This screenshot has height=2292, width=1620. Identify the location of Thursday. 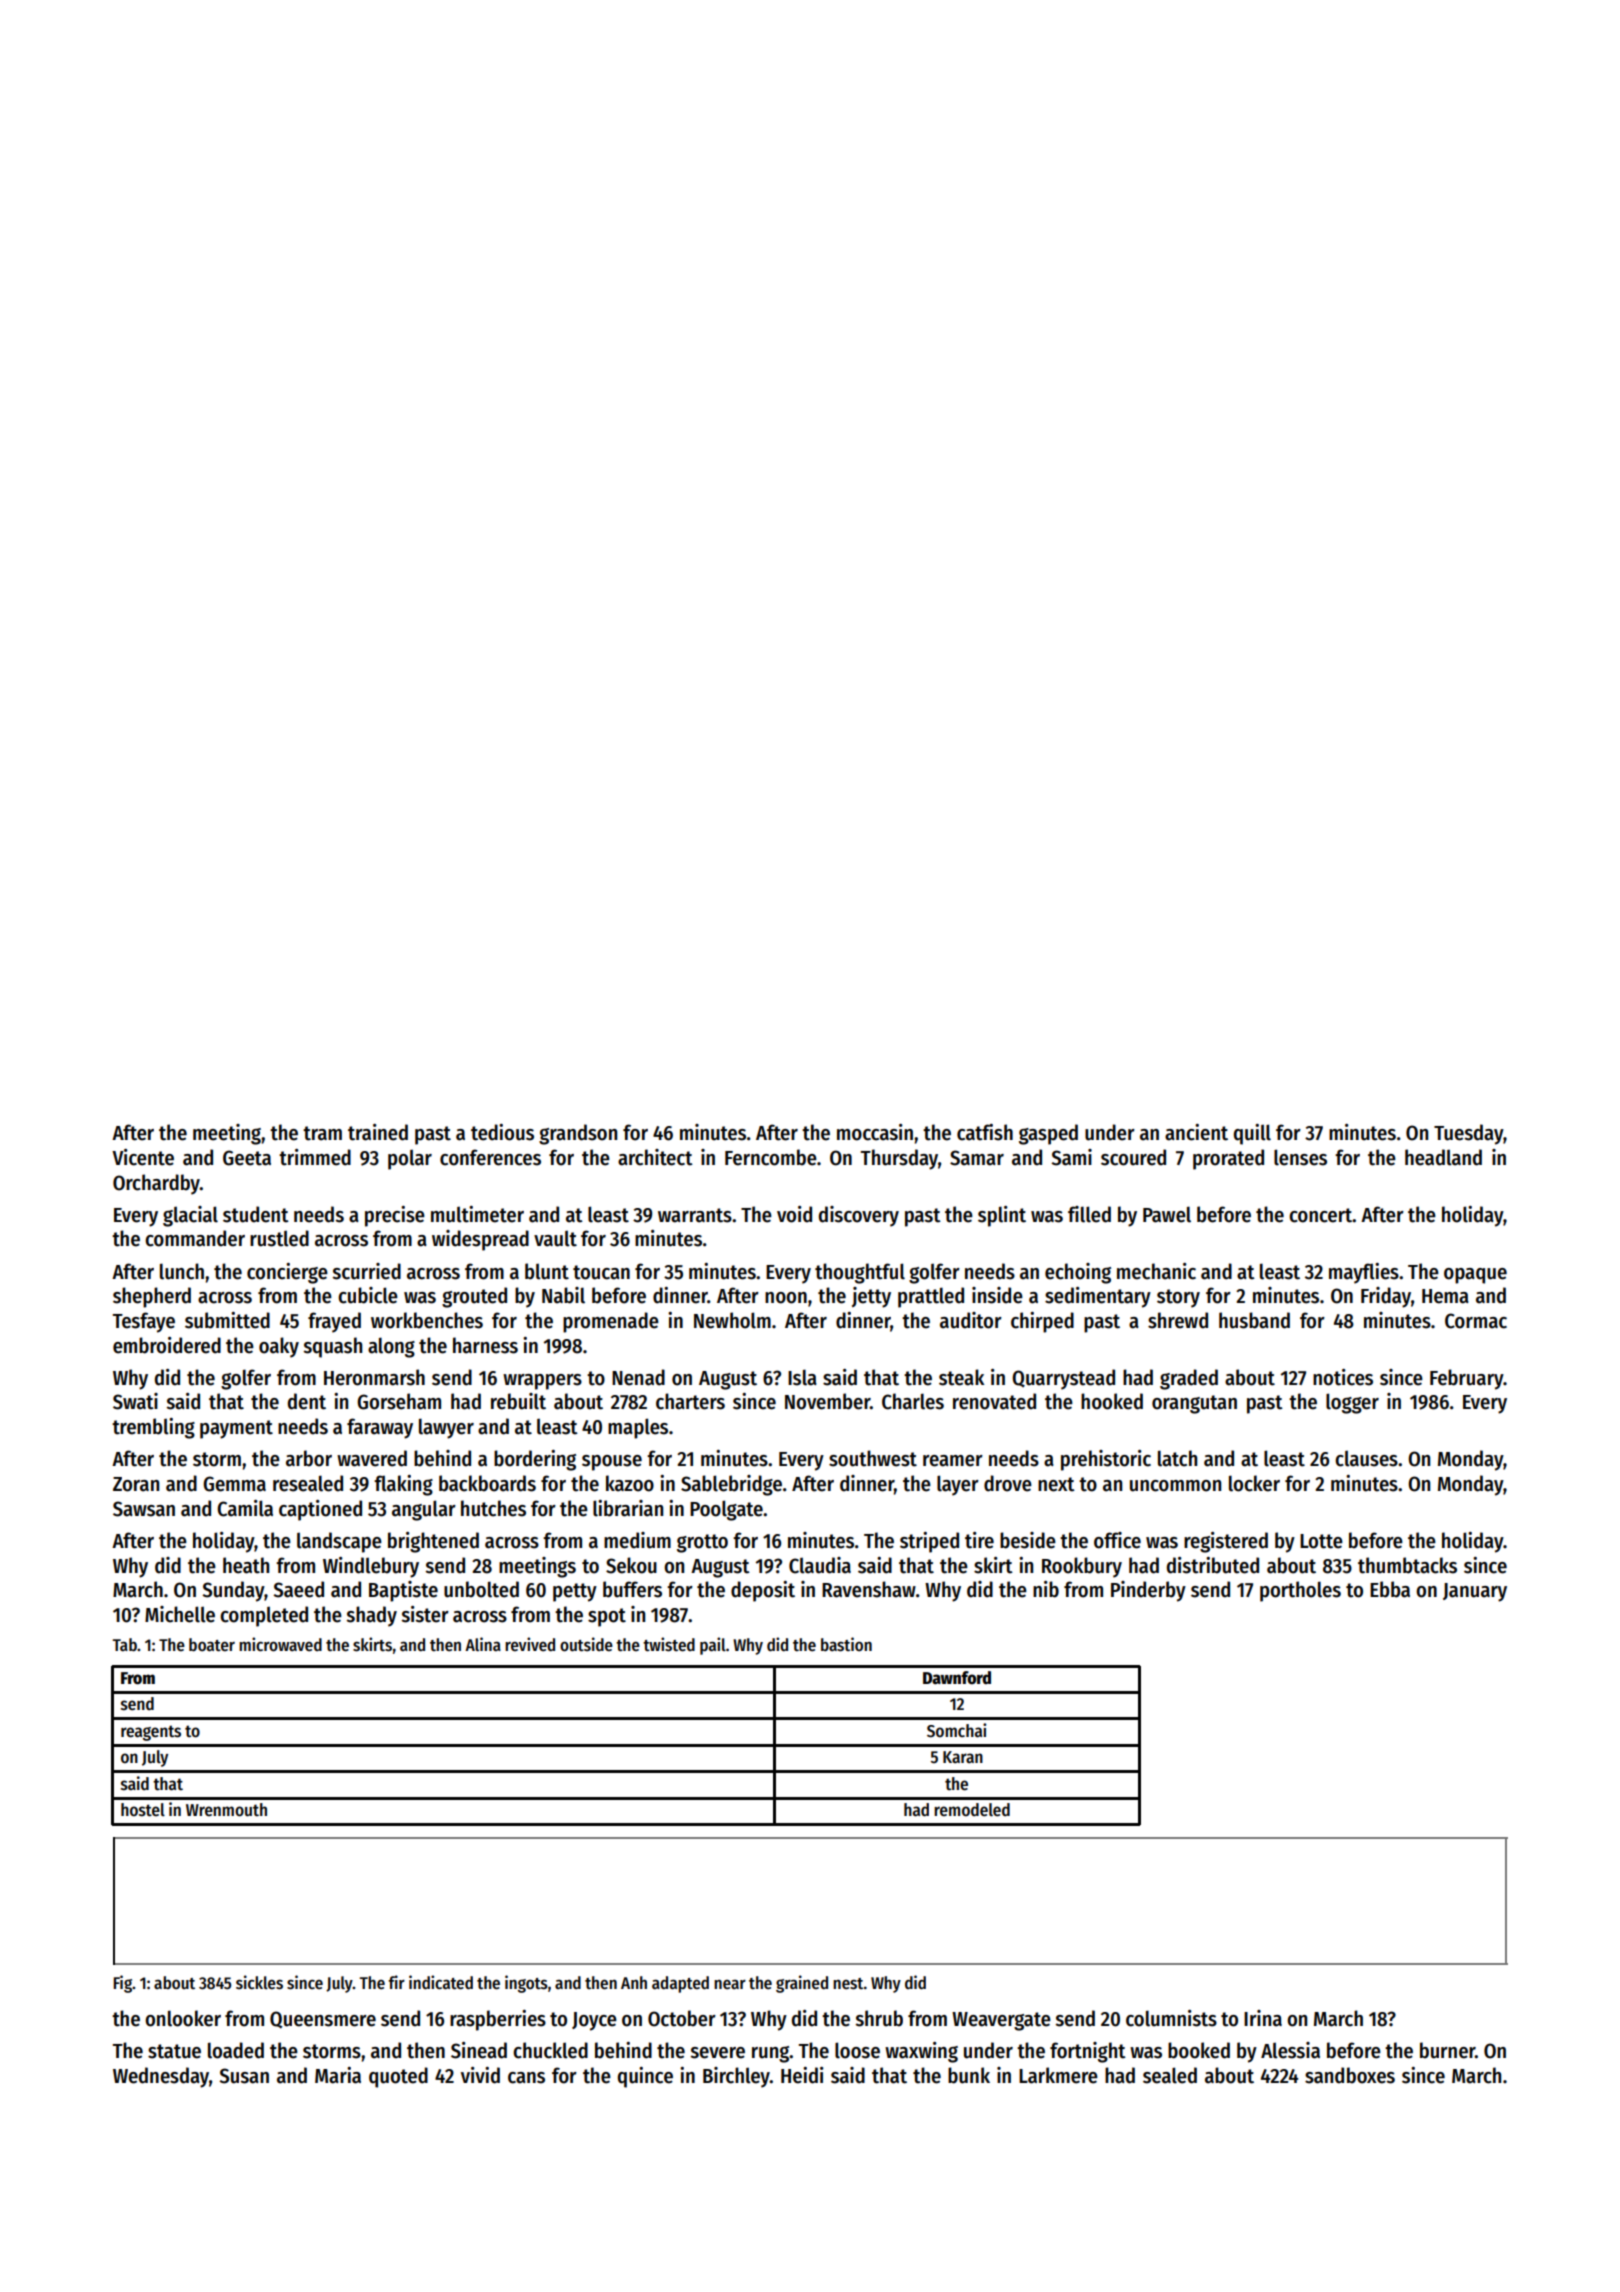
(899, 1159).
